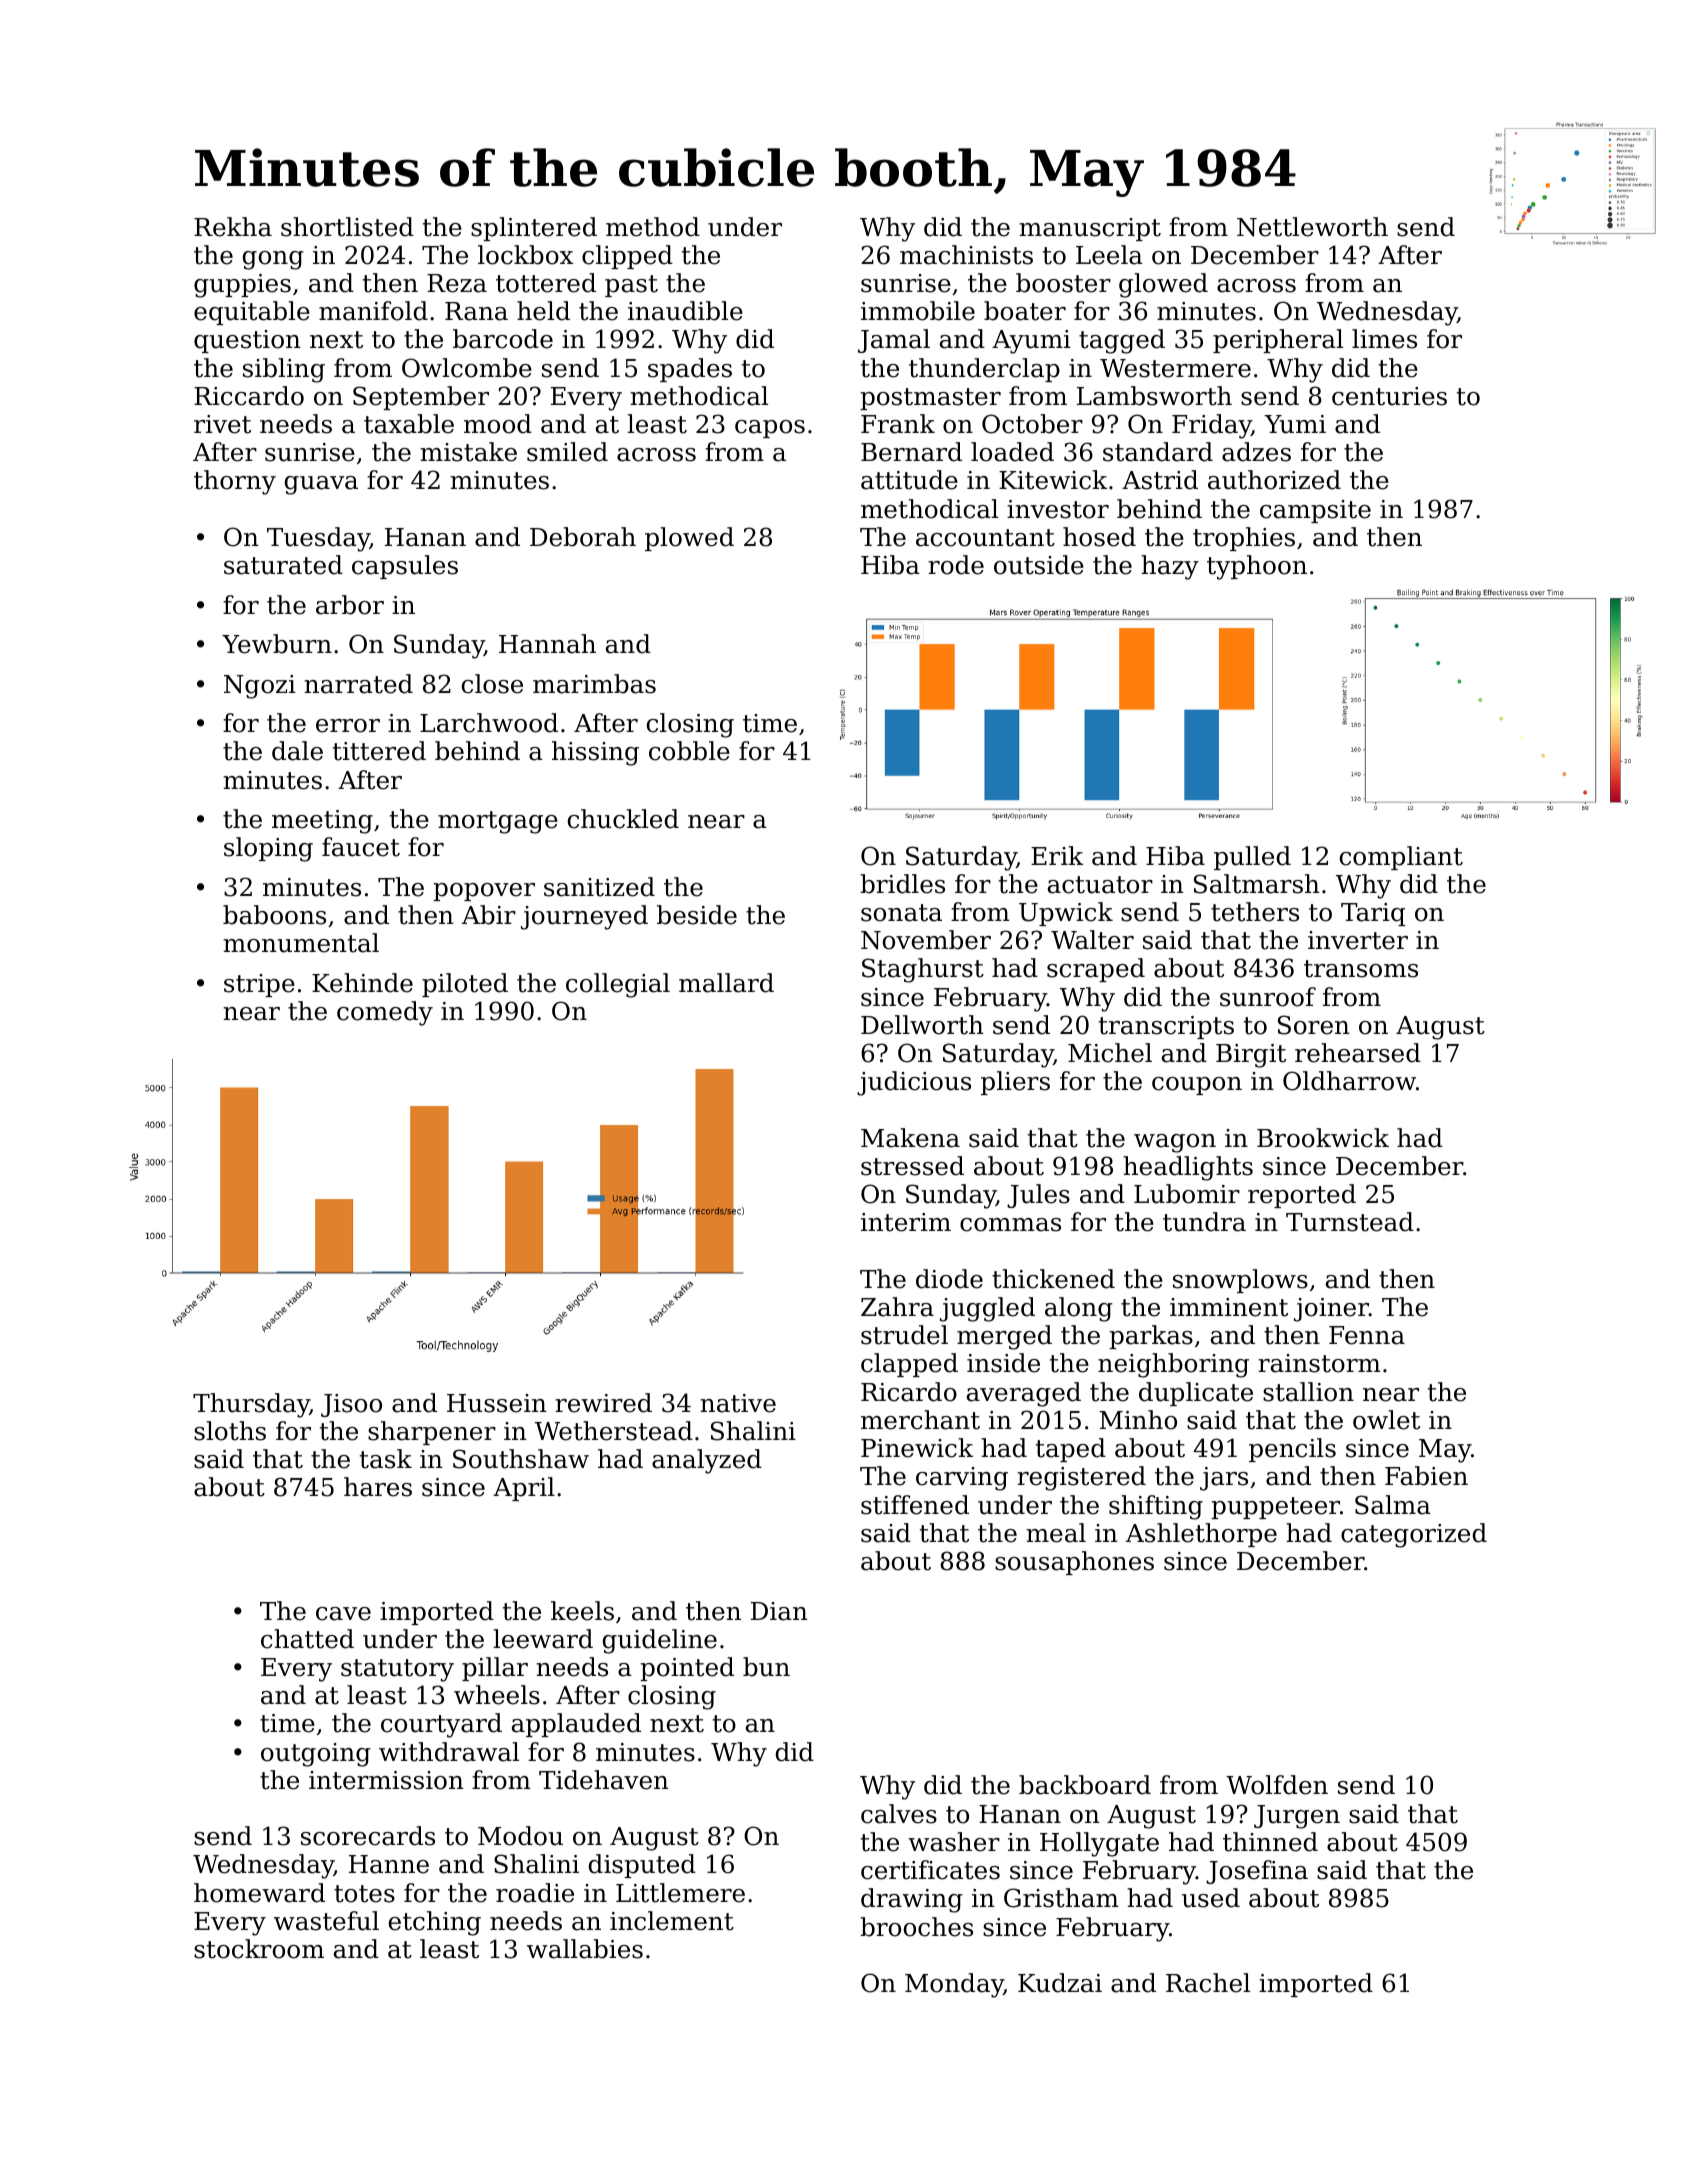 The image size is (1683, 2178). Describe the element at coordinates (534, 229) in the image. I see `splintered` at that location.
